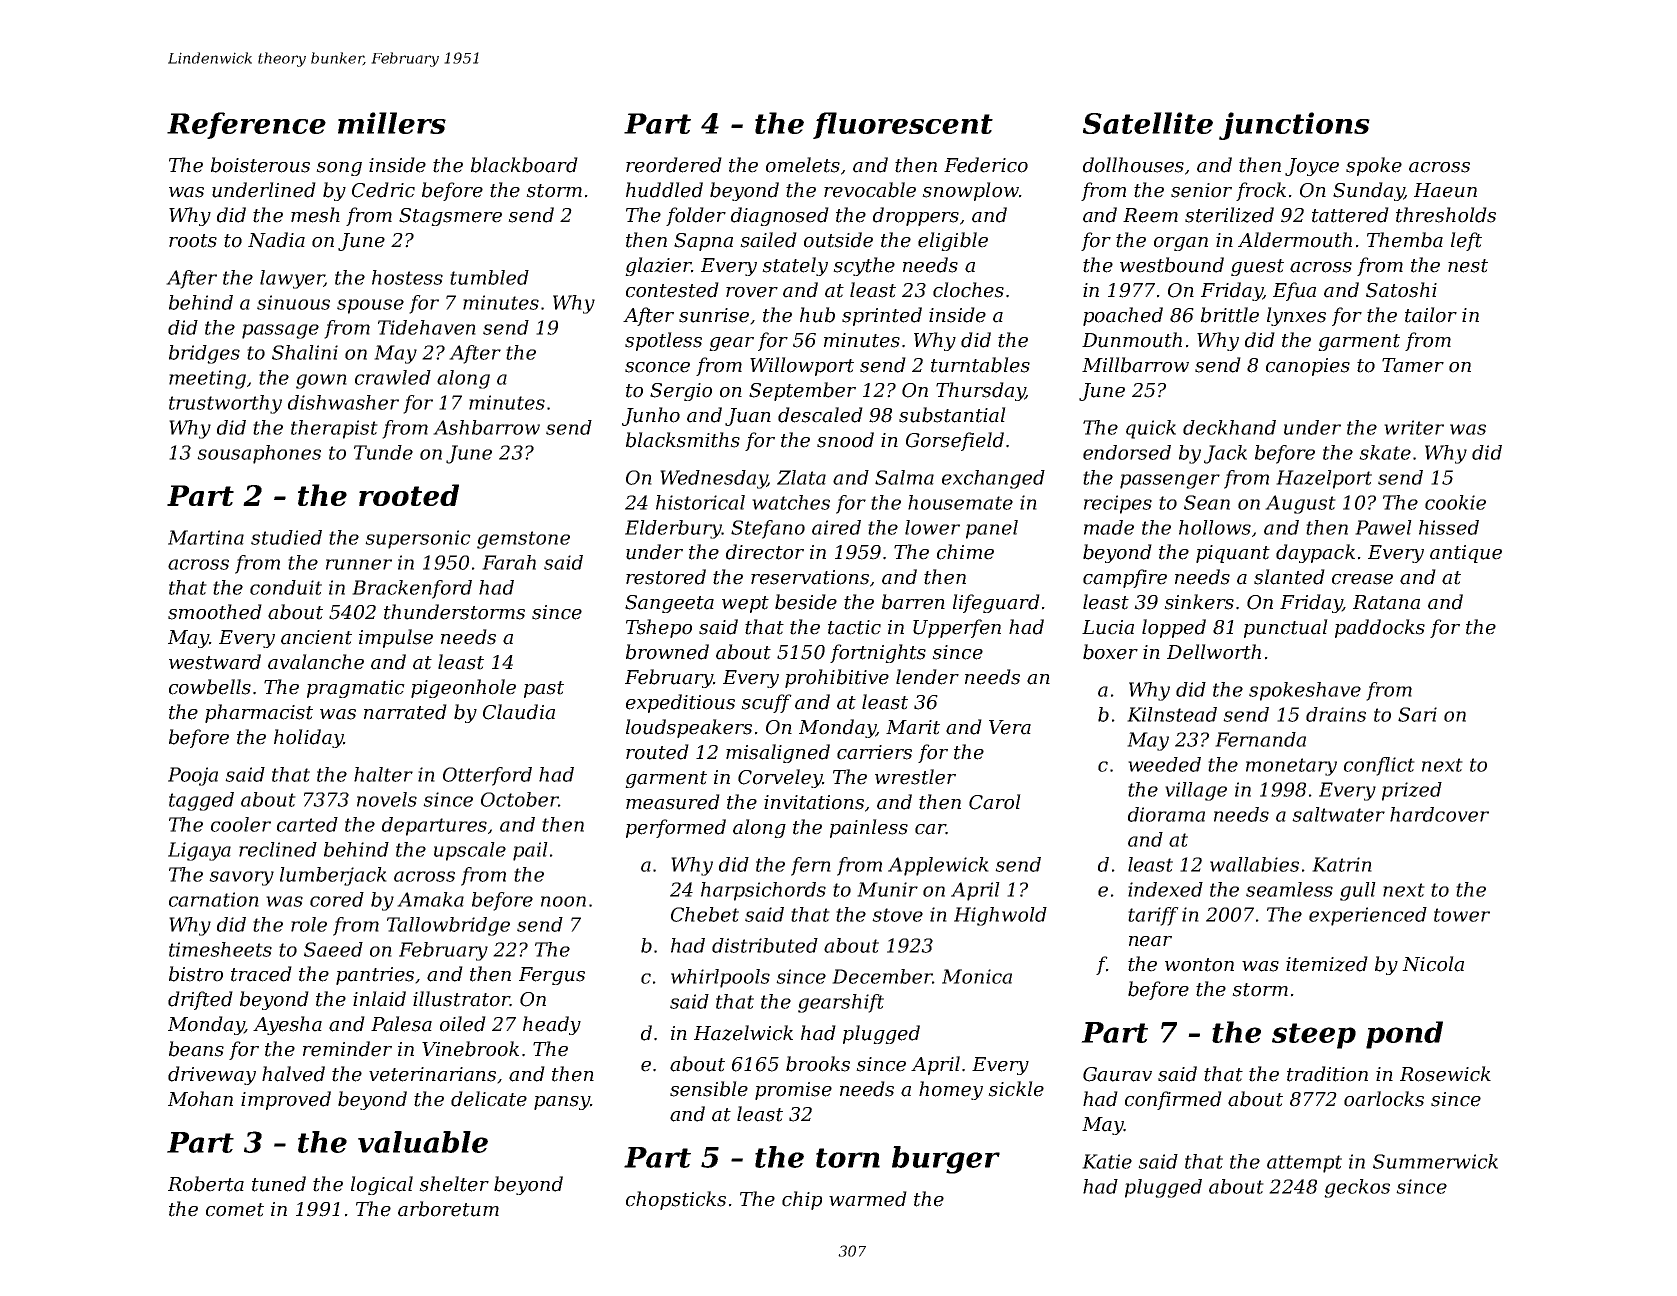 Image resolution: width=1677 pixels, height=1296 pixels. Describe the element at coordinates (713, 479) in the image. I see `Wednesday` at that location.
